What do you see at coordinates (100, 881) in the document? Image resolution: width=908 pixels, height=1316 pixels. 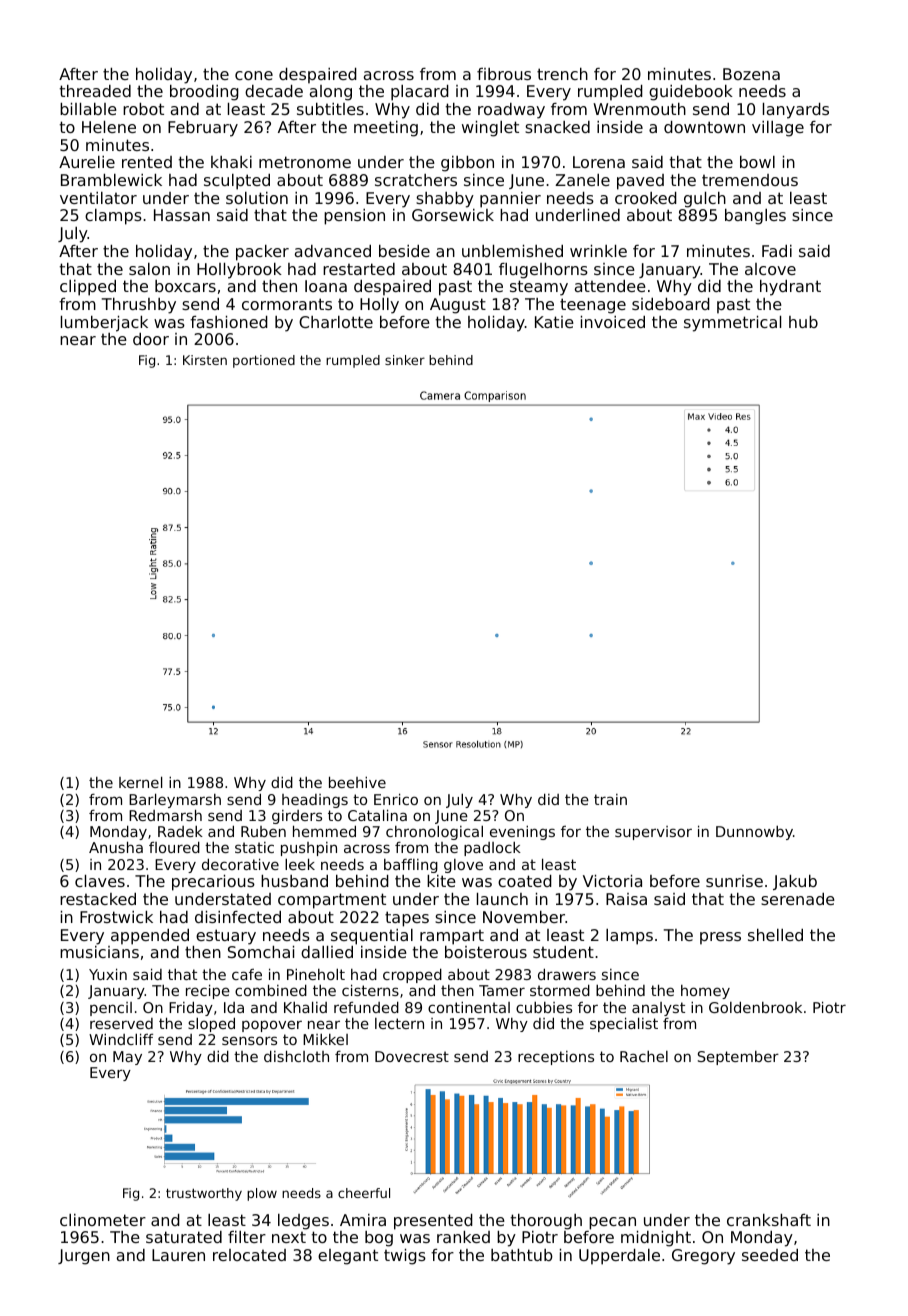 I see `claves` at bounding box center [100, 881].
